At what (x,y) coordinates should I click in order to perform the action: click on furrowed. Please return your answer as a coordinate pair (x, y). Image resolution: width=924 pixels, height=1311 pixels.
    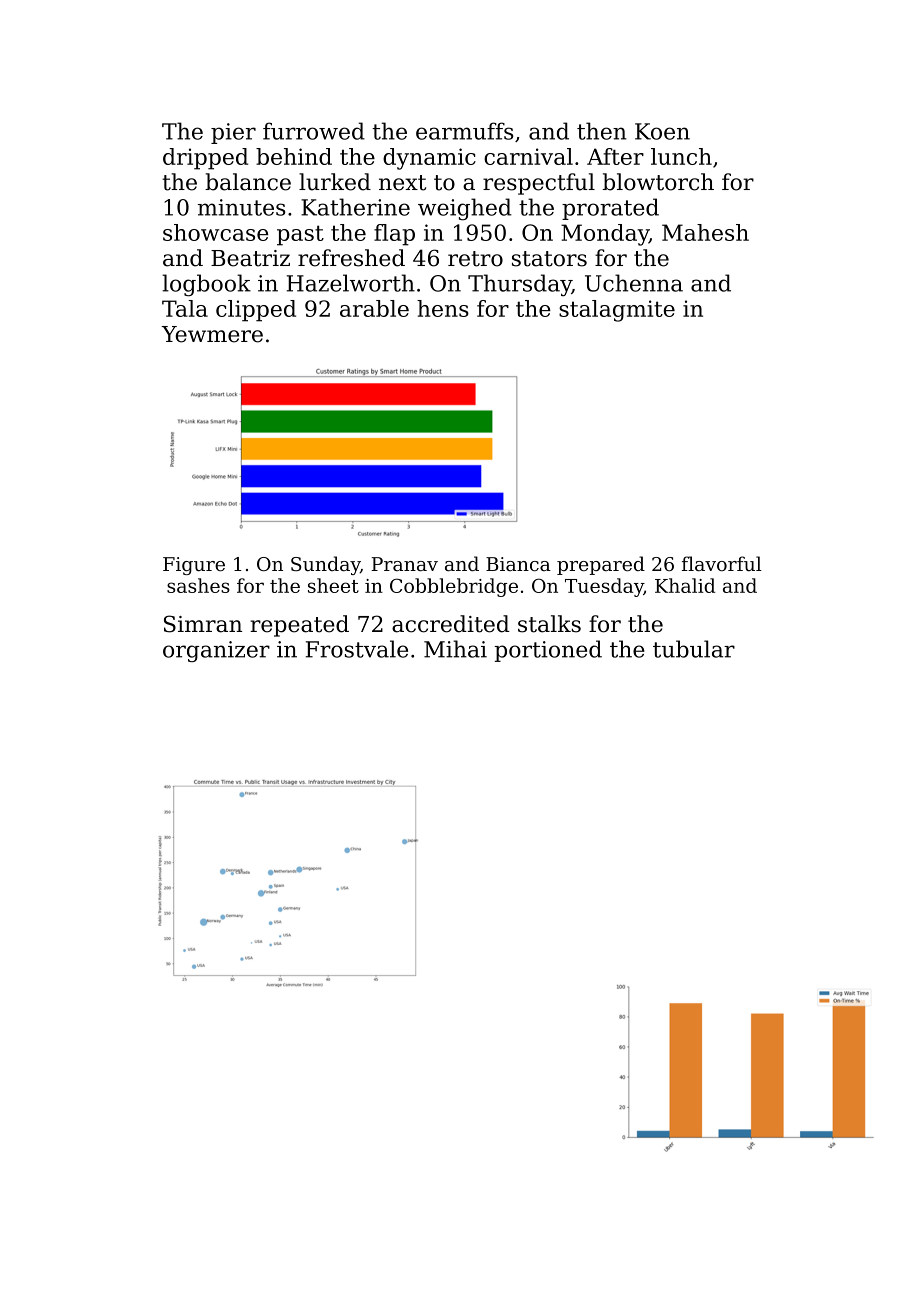
    Looking at the image, I should click on (314, 131).
